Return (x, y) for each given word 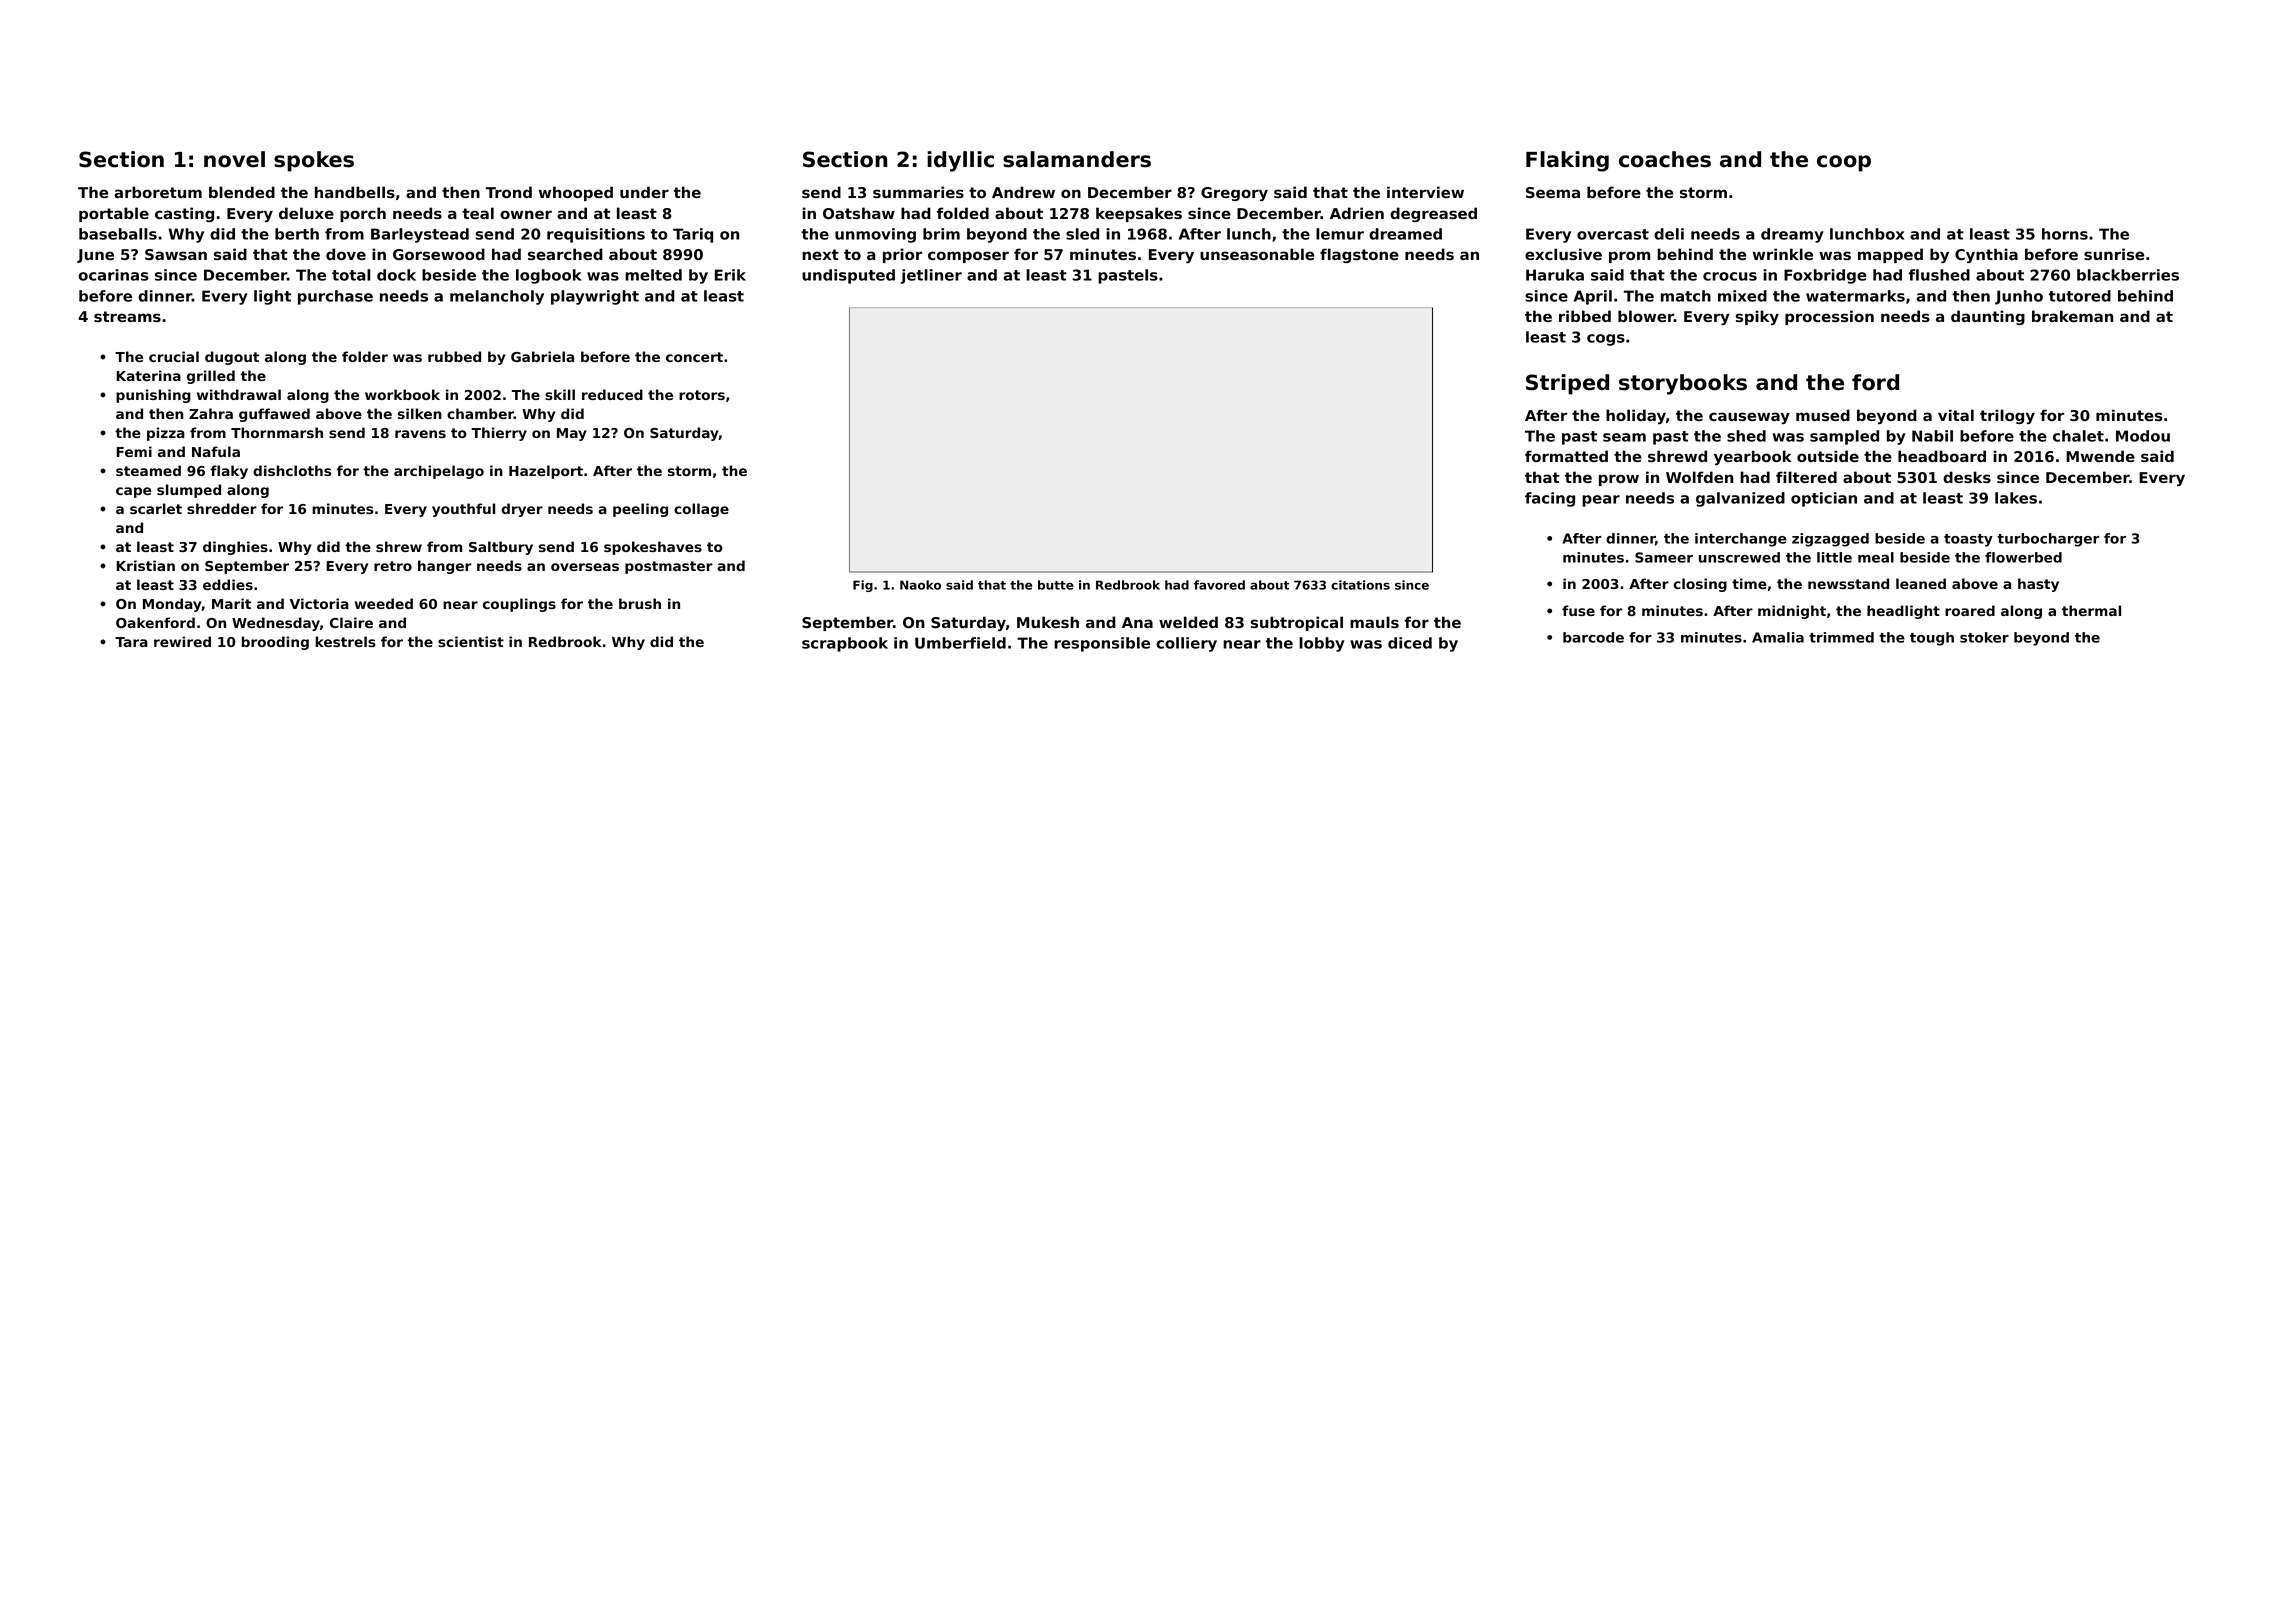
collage (701, 510)
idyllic (960, 161)
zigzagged (1830, 540)
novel (234, 159)
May (572, 434)
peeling (640, 510)
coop (1844, 163)
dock (396, 275)
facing (1550, 499)
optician (1824, 499)
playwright (595, 297)
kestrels (345, 641)
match (1686, 296)
